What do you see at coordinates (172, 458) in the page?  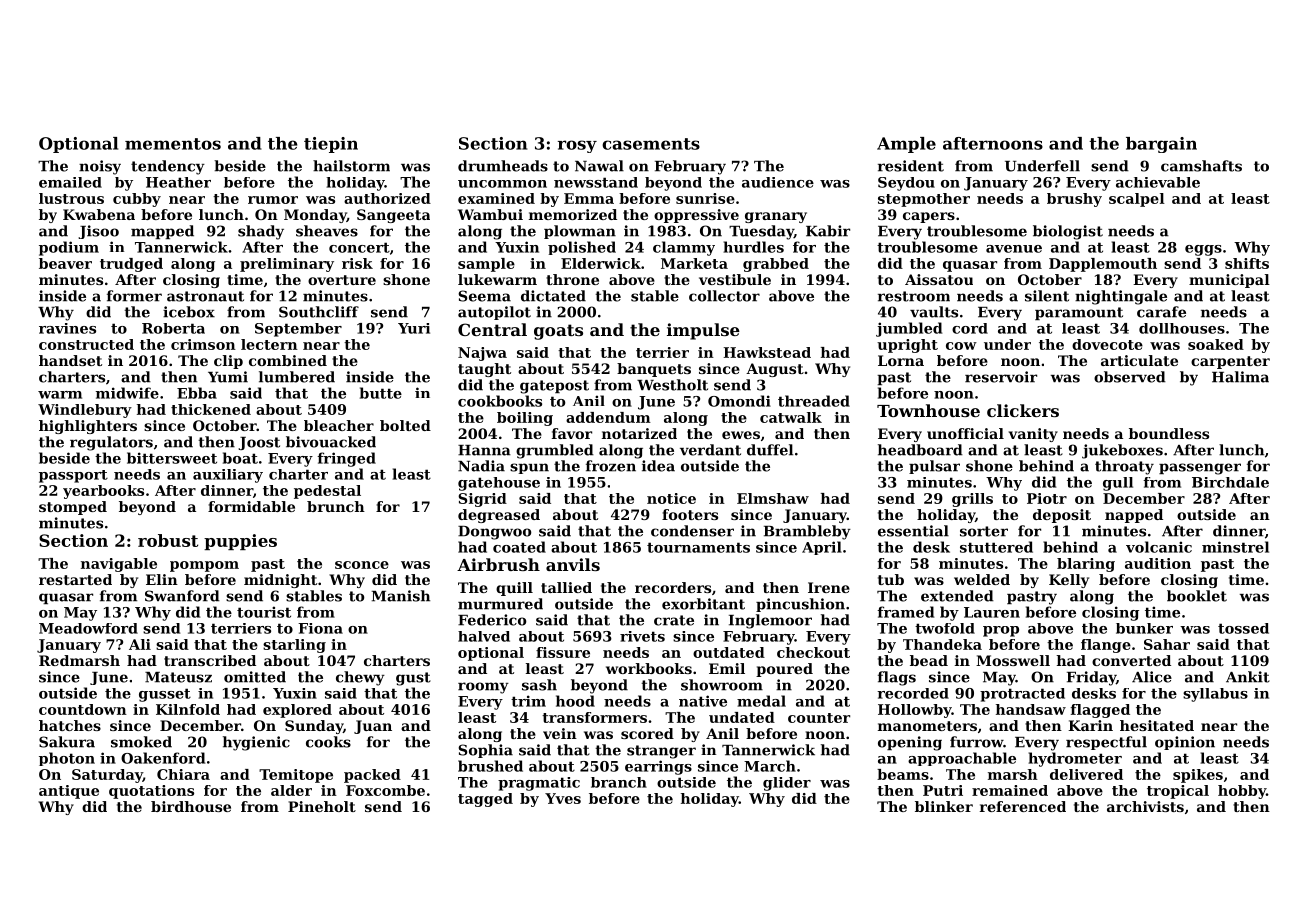 I see `bittersweet` at bounding box center [172, 458].
